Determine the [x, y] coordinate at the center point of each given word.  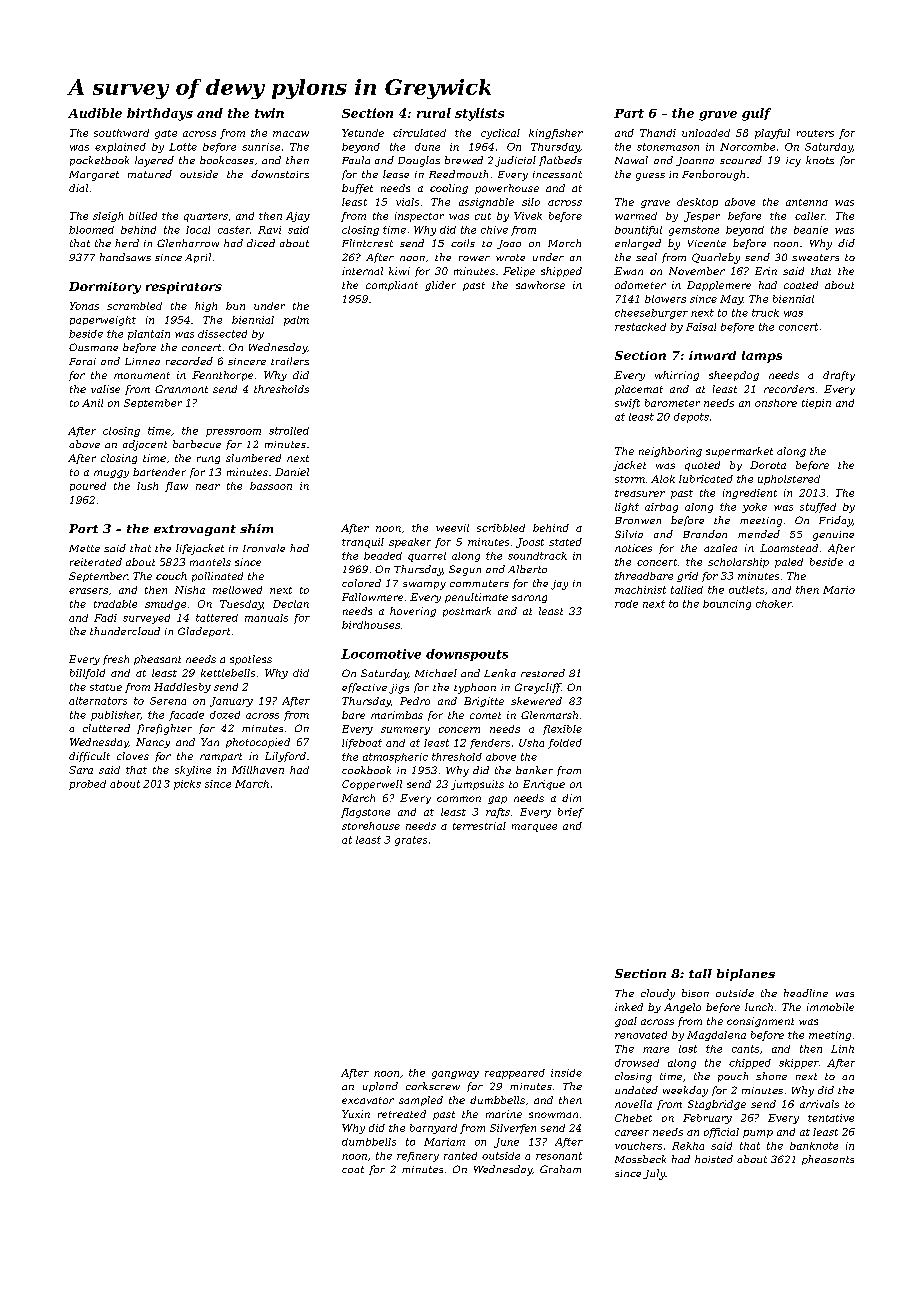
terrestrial [479, 826]
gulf [756, 114]
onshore [776, 403]
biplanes [746, 975]
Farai [82, 361]
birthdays [160, 114]
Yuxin [356, 1114]
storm [630, 479]
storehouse [371, 826]
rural [434, 113]
